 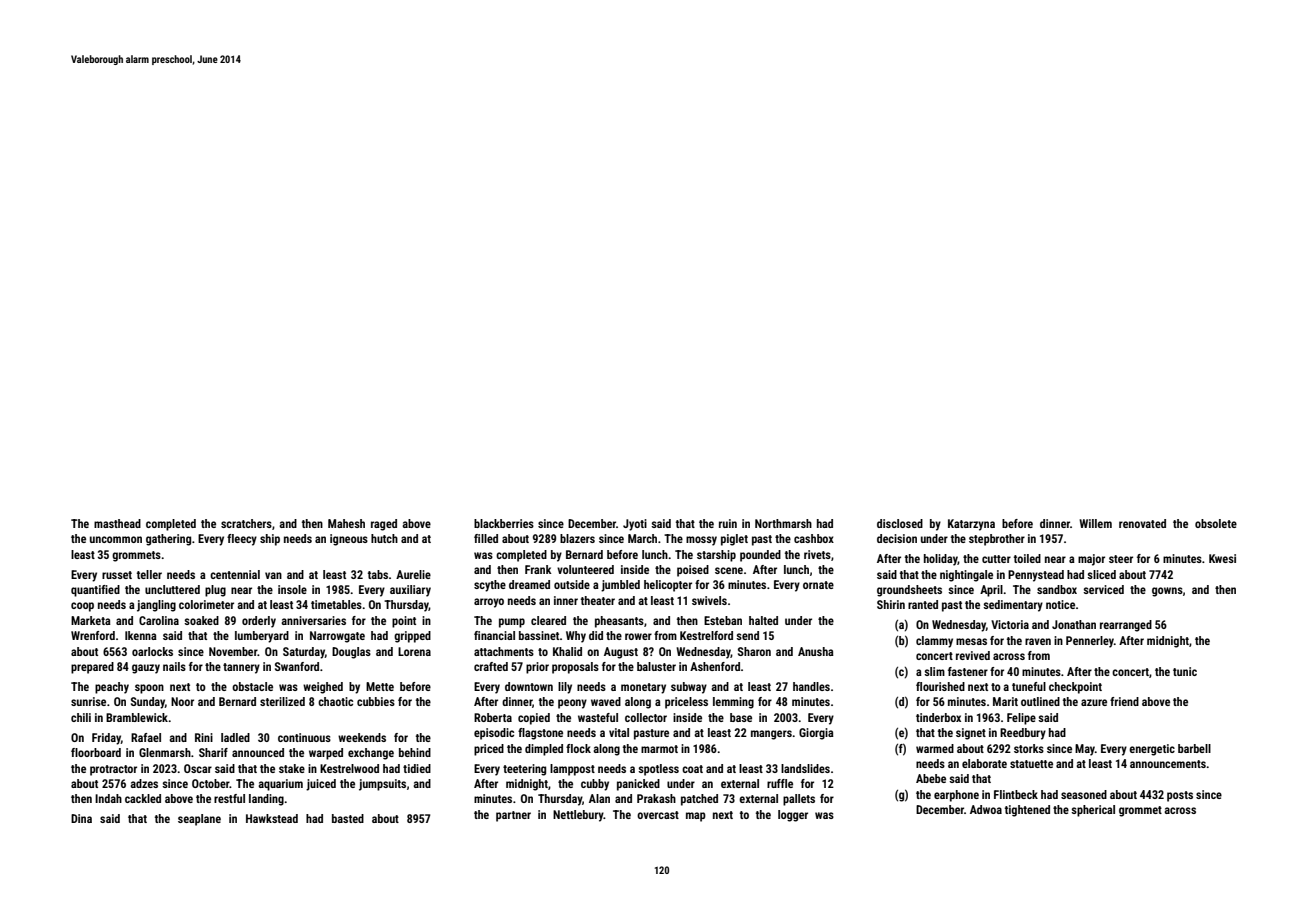 I want to click on friend, so click(x=1124, y=701).
